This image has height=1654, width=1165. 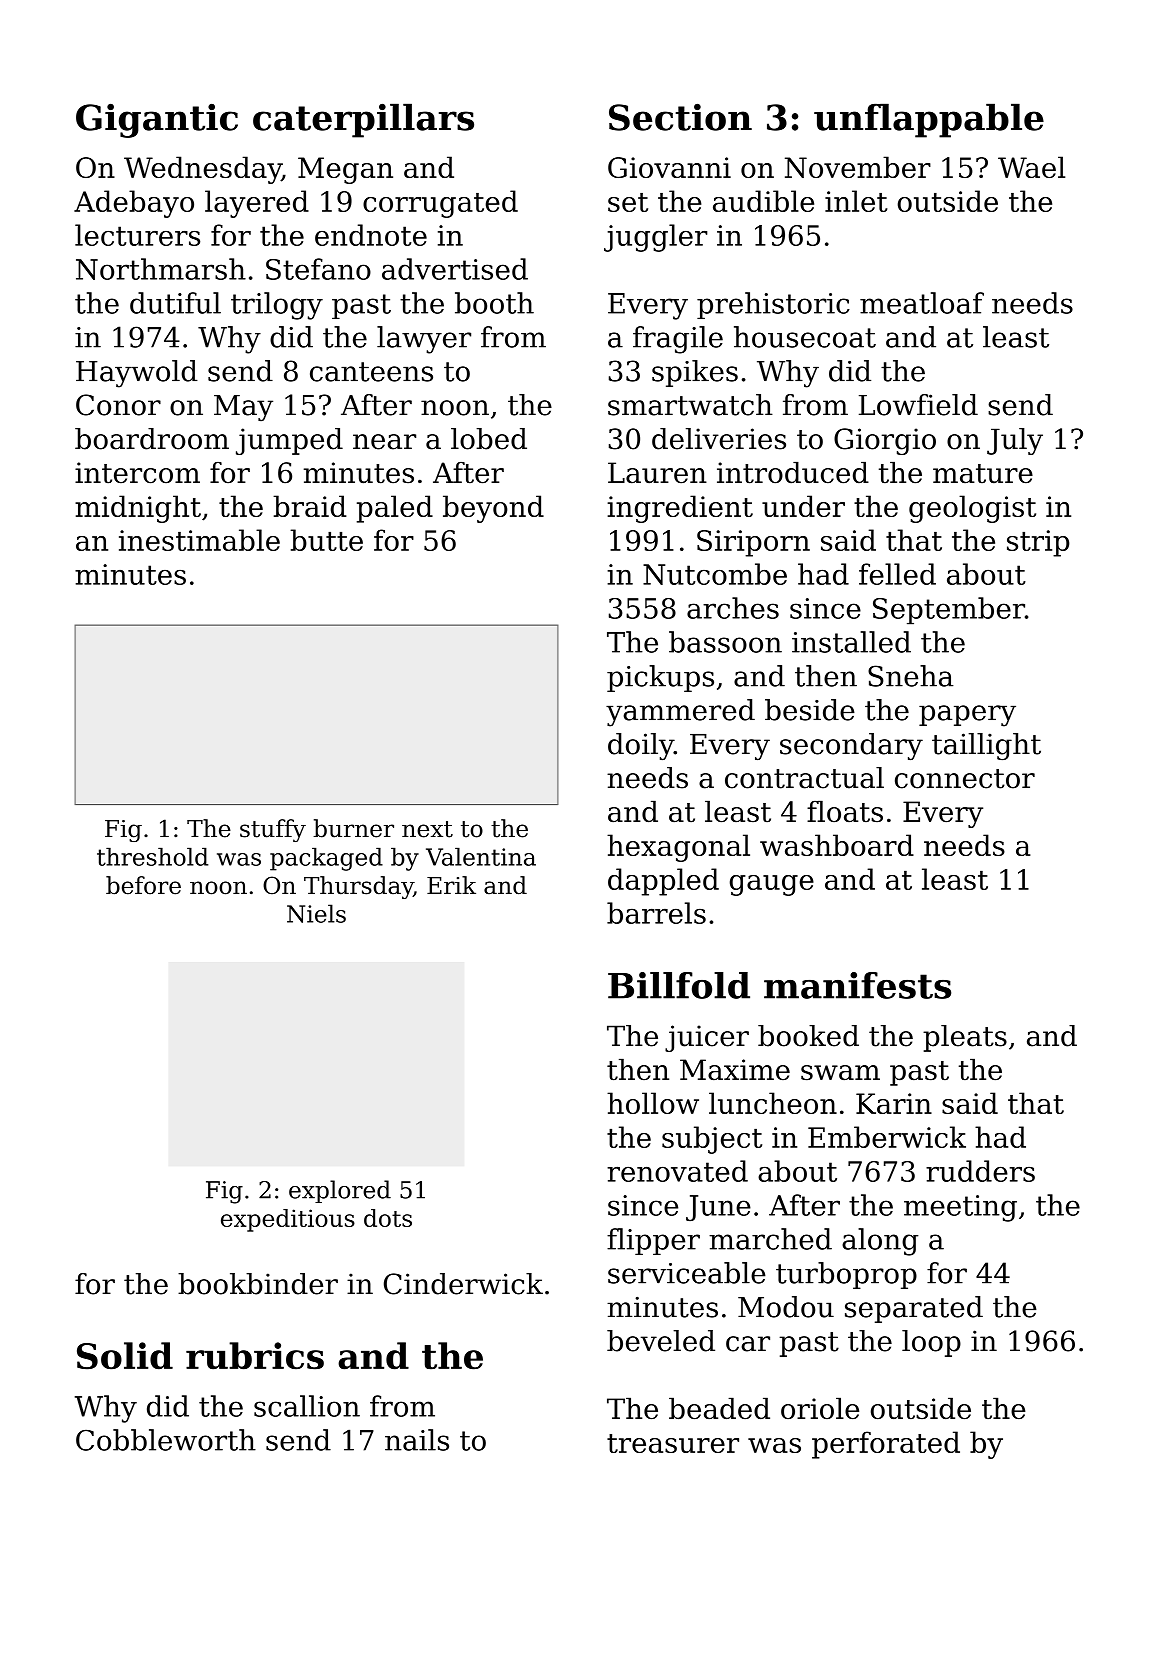 I want to click on explored, so click(x=340, y=1191).
